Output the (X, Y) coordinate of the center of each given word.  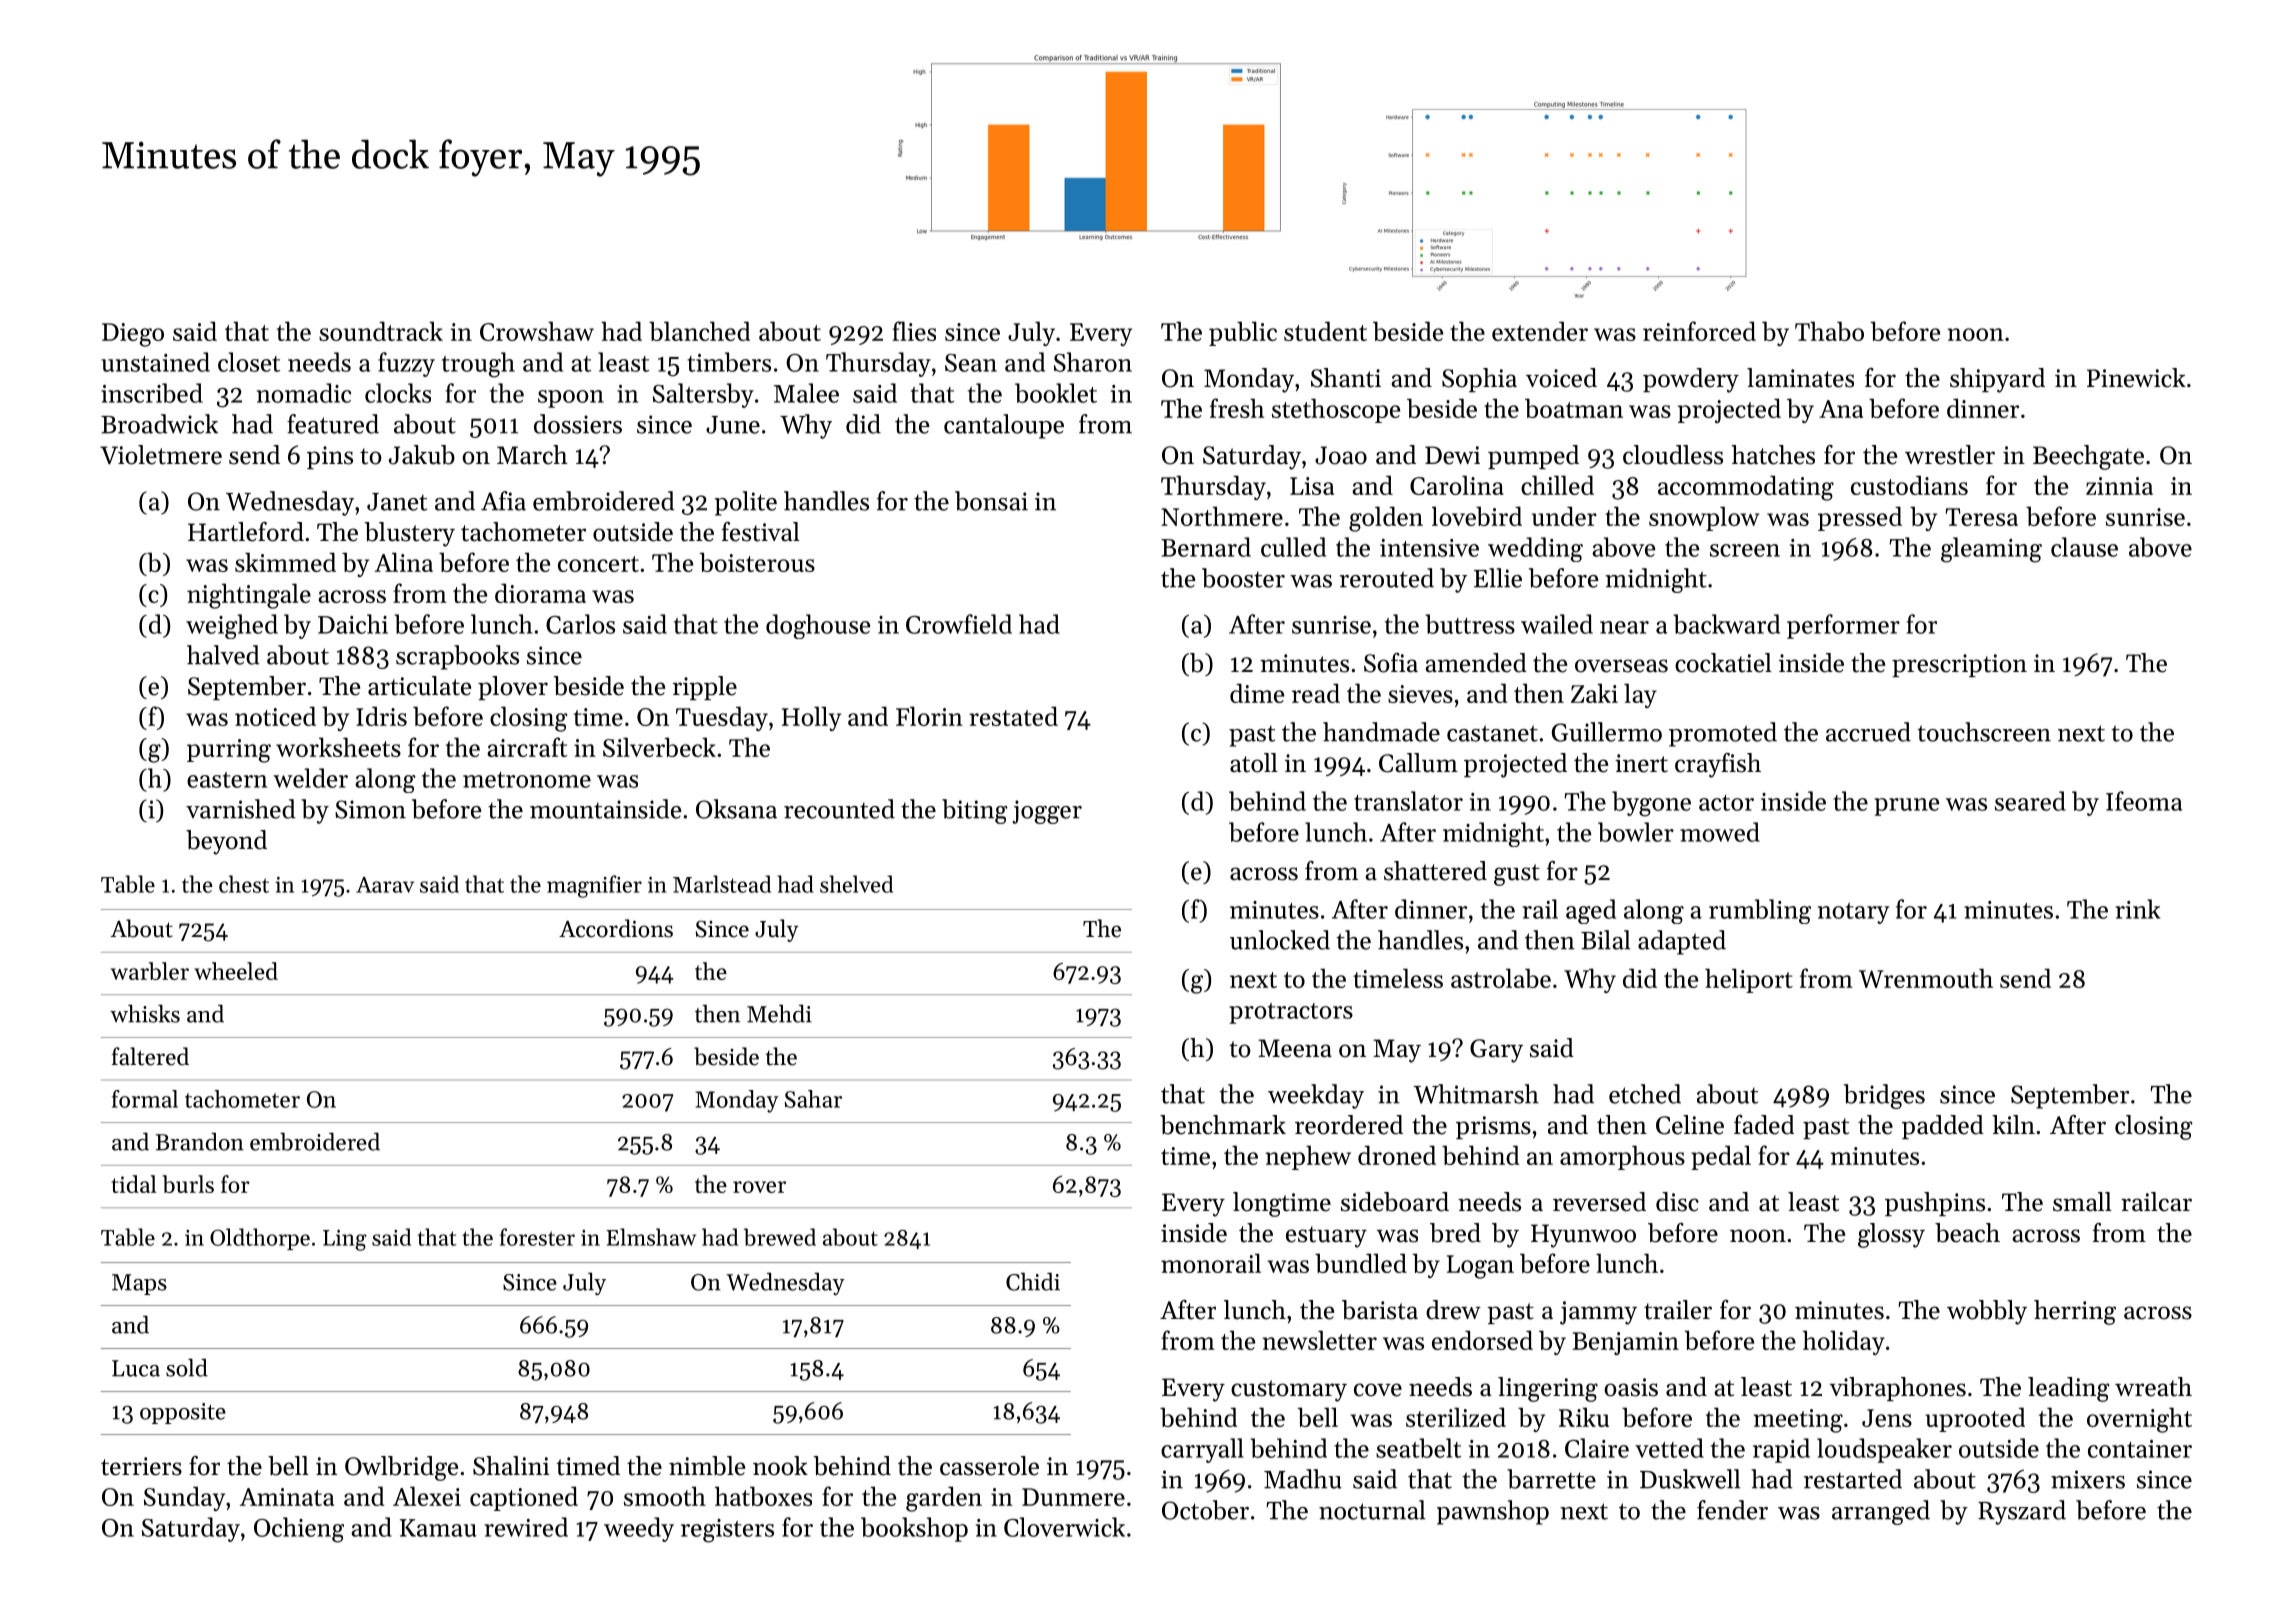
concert (598, 564)
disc (1677, 1202)
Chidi (1033, 1281)
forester (537, 1237)
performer (1843, 626)
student (1325, 331)
